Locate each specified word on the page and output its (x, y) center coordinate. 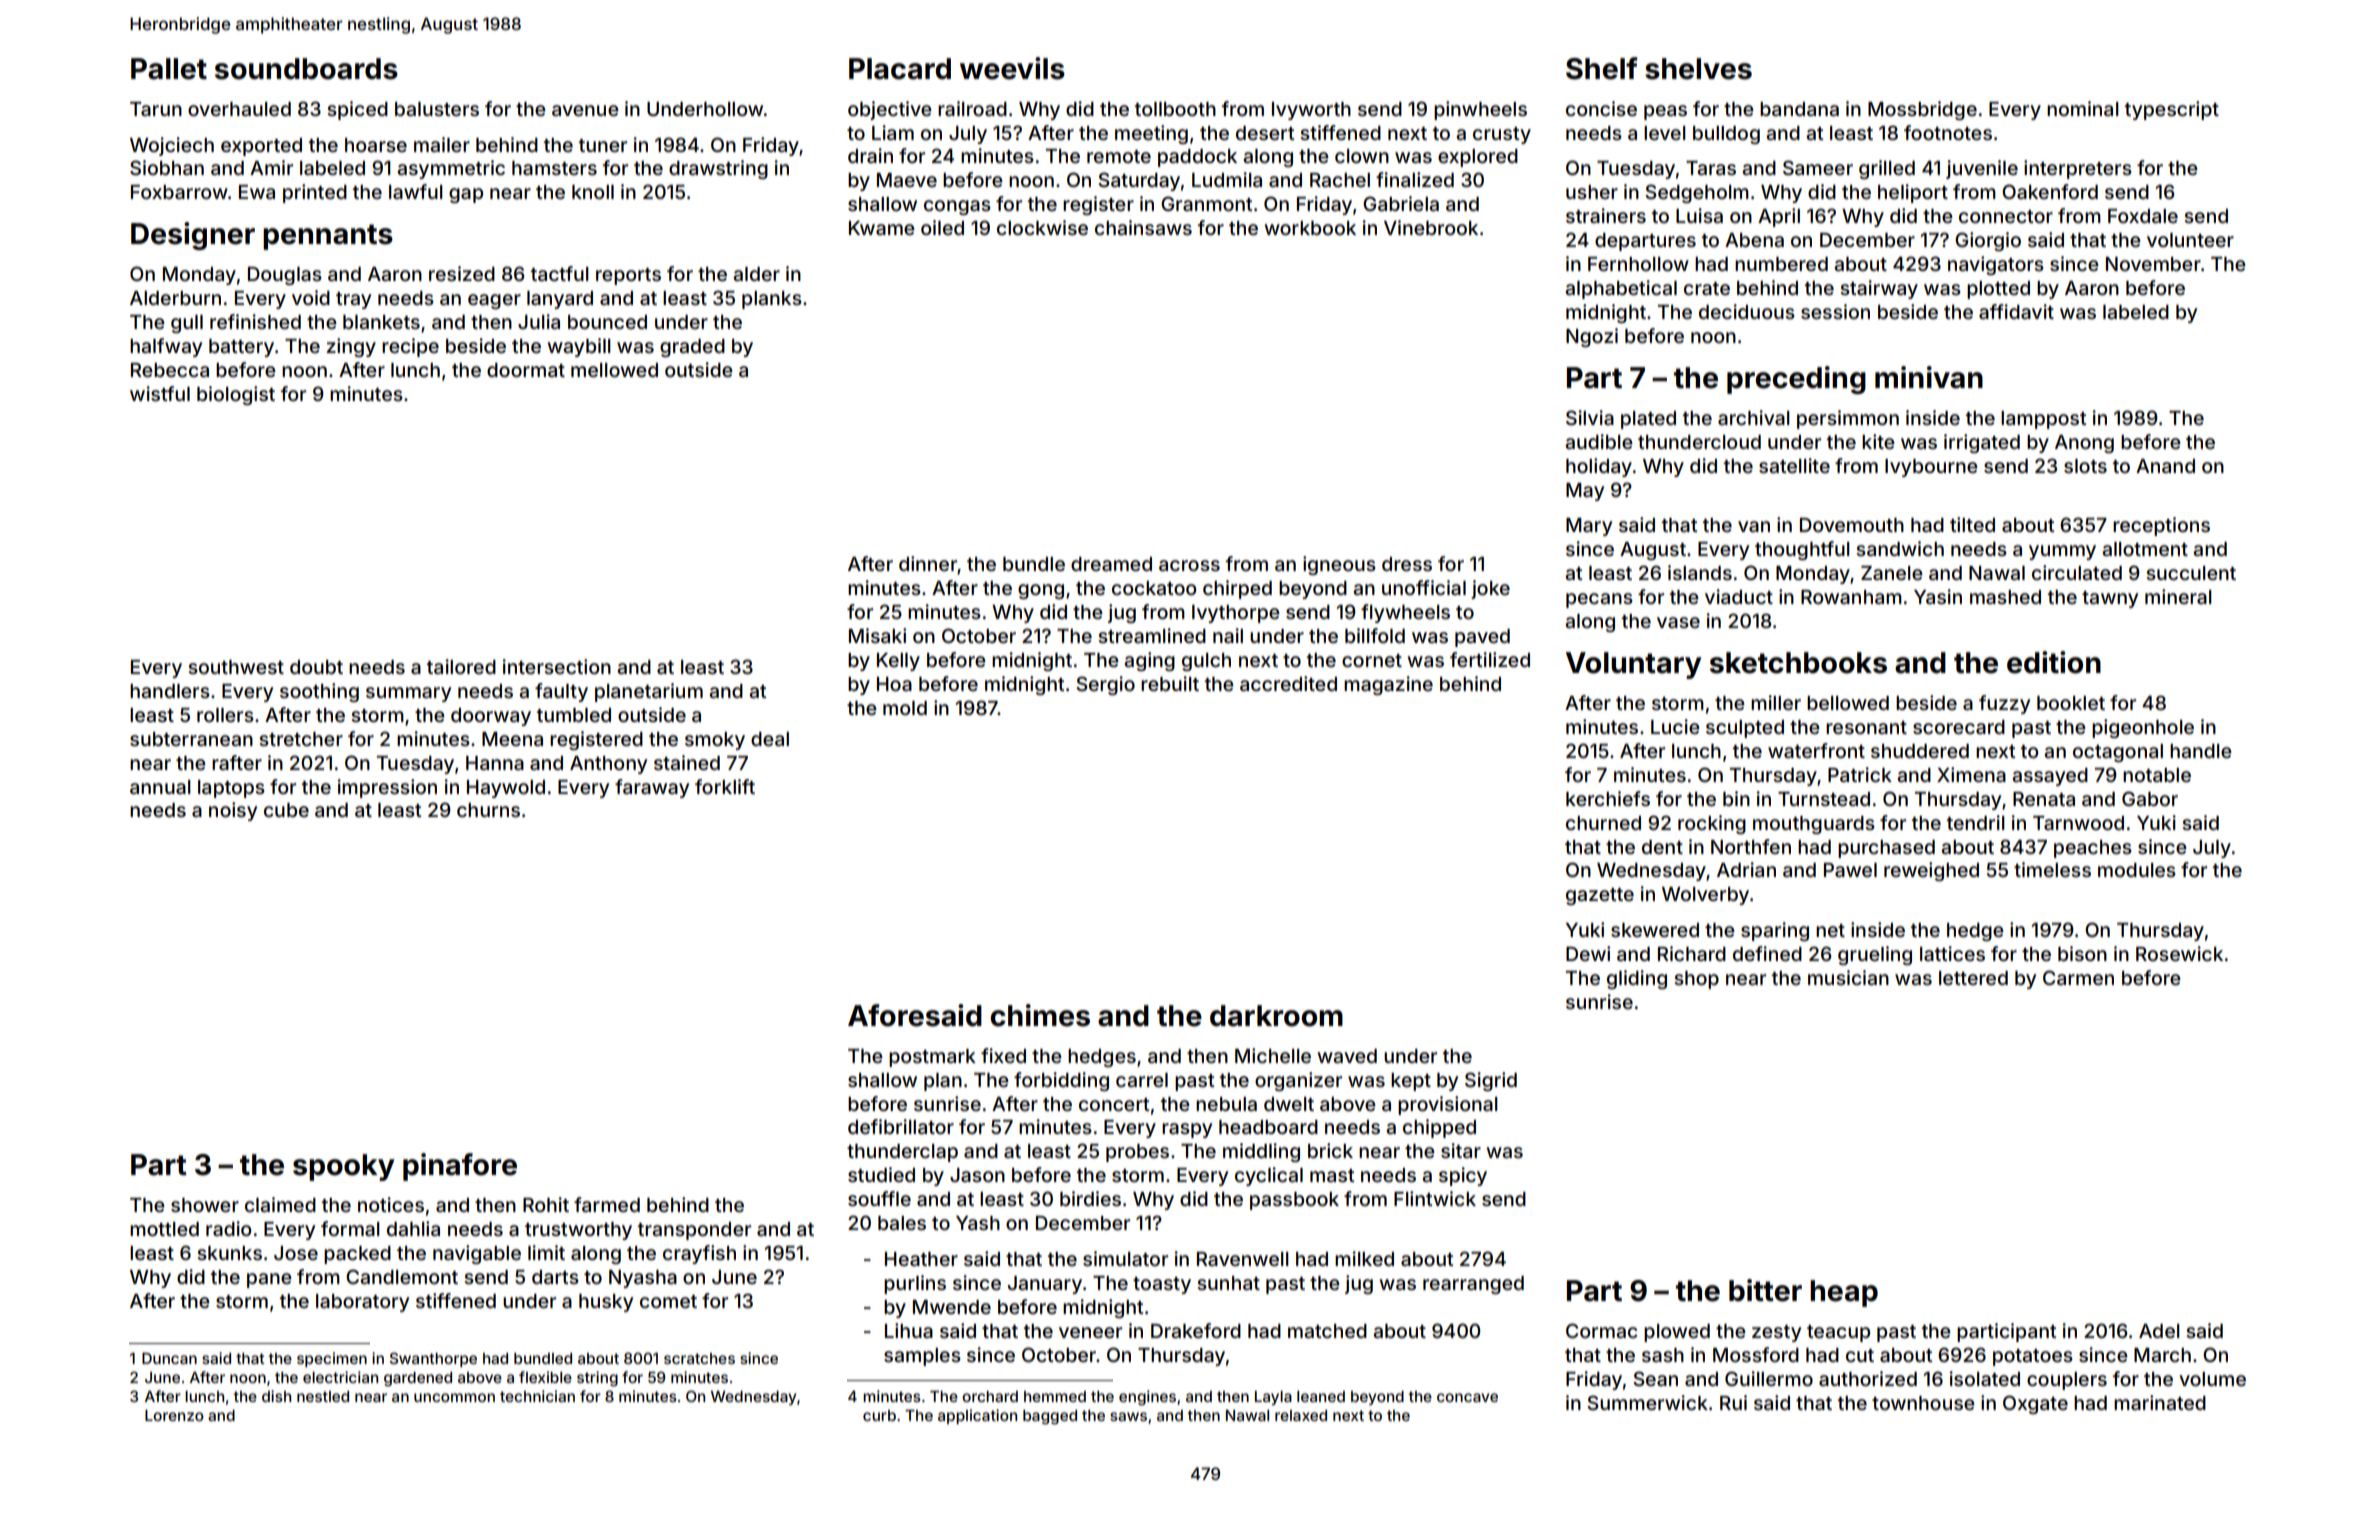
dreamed (1111, 564)
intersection (557, 666)
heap (1844, 1293)
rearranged (1473, 1285)
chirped (1237, 589)
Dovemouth (1852, 524)
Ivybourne (1931, 468)
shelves (1698, 69)
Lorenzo (174, 1415)
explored (1478, 158)
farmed (607, 1204)
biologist (236, 395)
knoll (593, 192)
